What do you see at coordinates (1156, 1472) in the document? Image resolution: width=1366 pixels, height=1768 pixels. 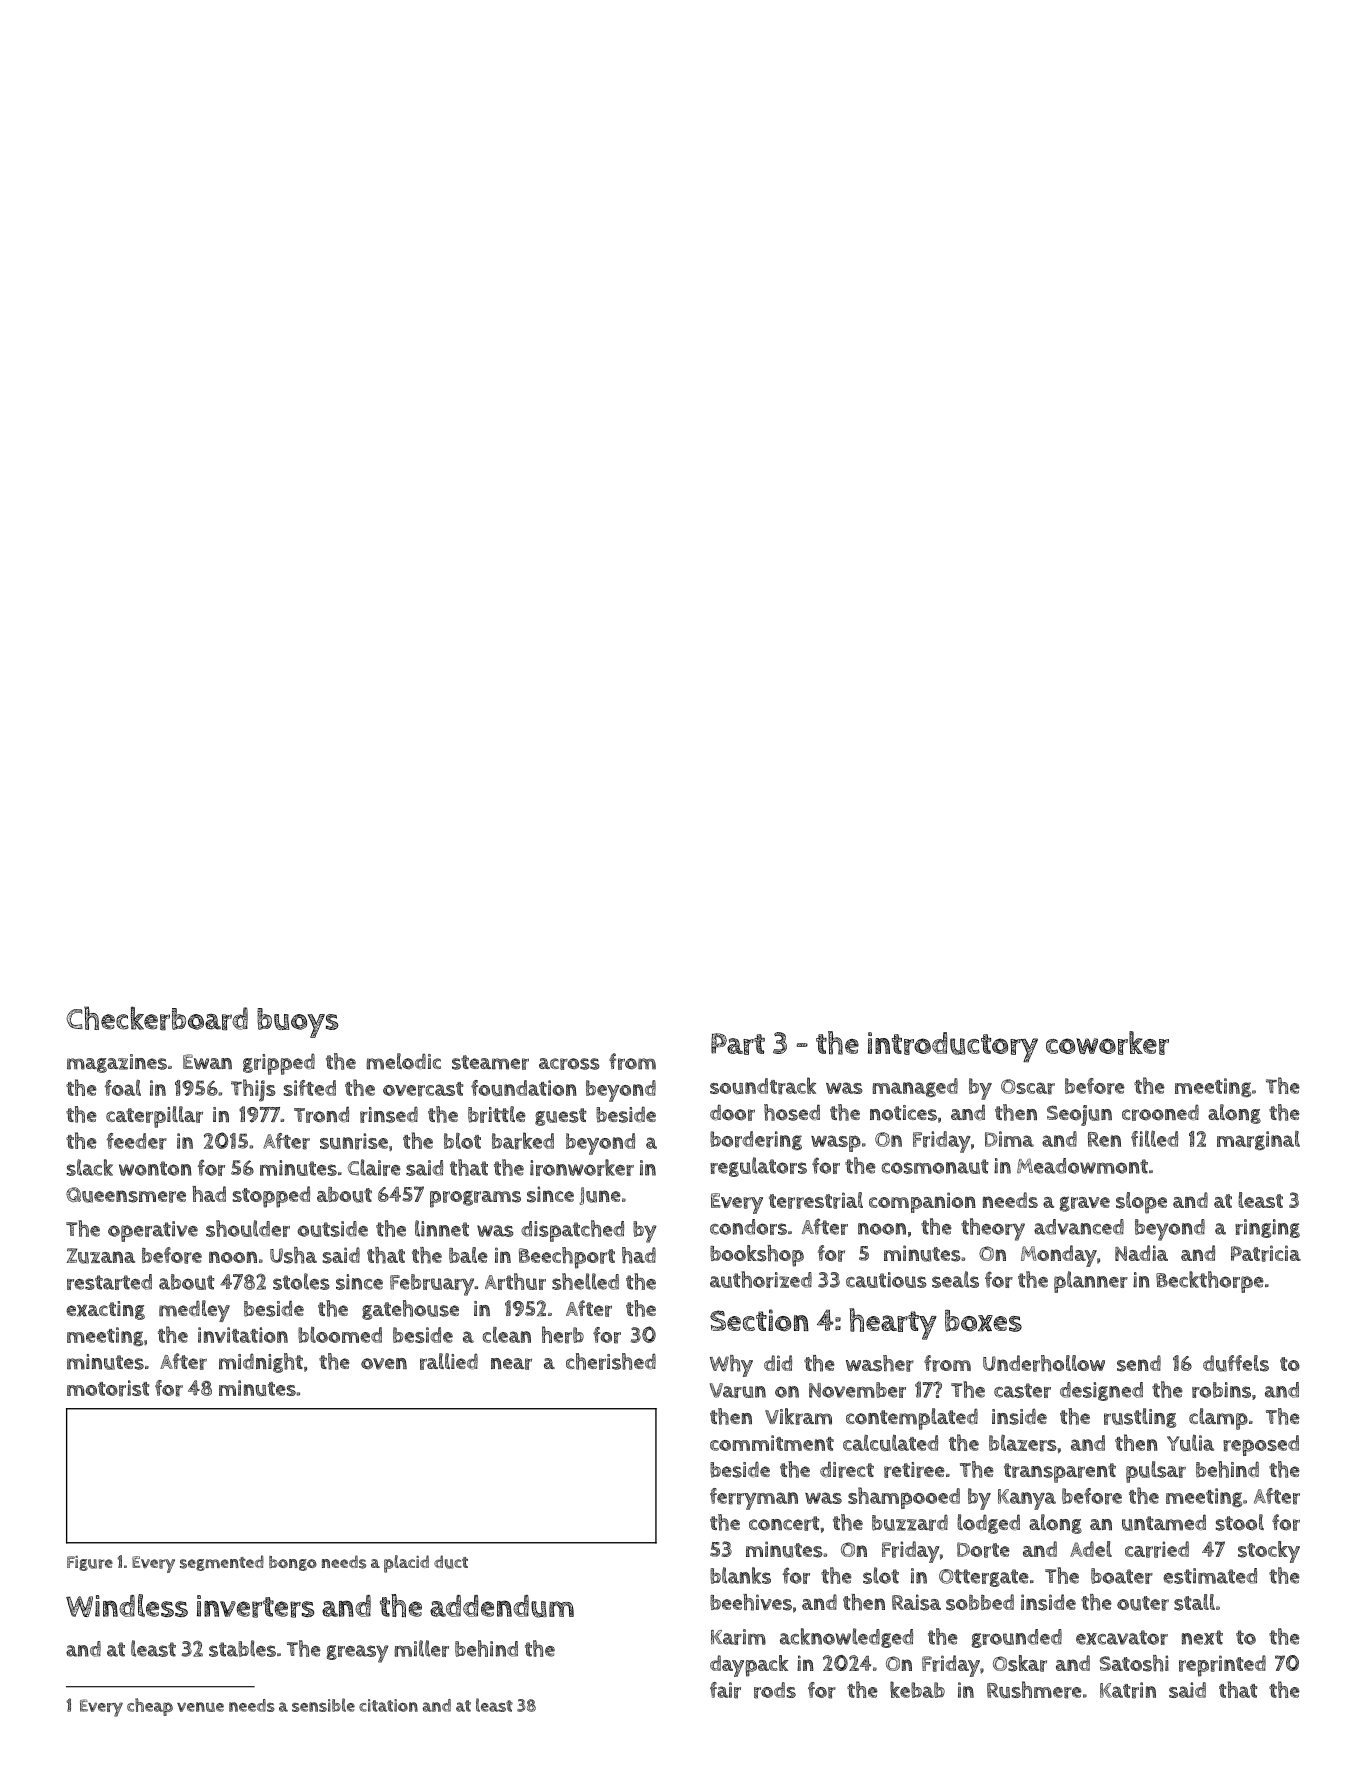 I see `pulsar` at bounding box center [1156, 1472].
